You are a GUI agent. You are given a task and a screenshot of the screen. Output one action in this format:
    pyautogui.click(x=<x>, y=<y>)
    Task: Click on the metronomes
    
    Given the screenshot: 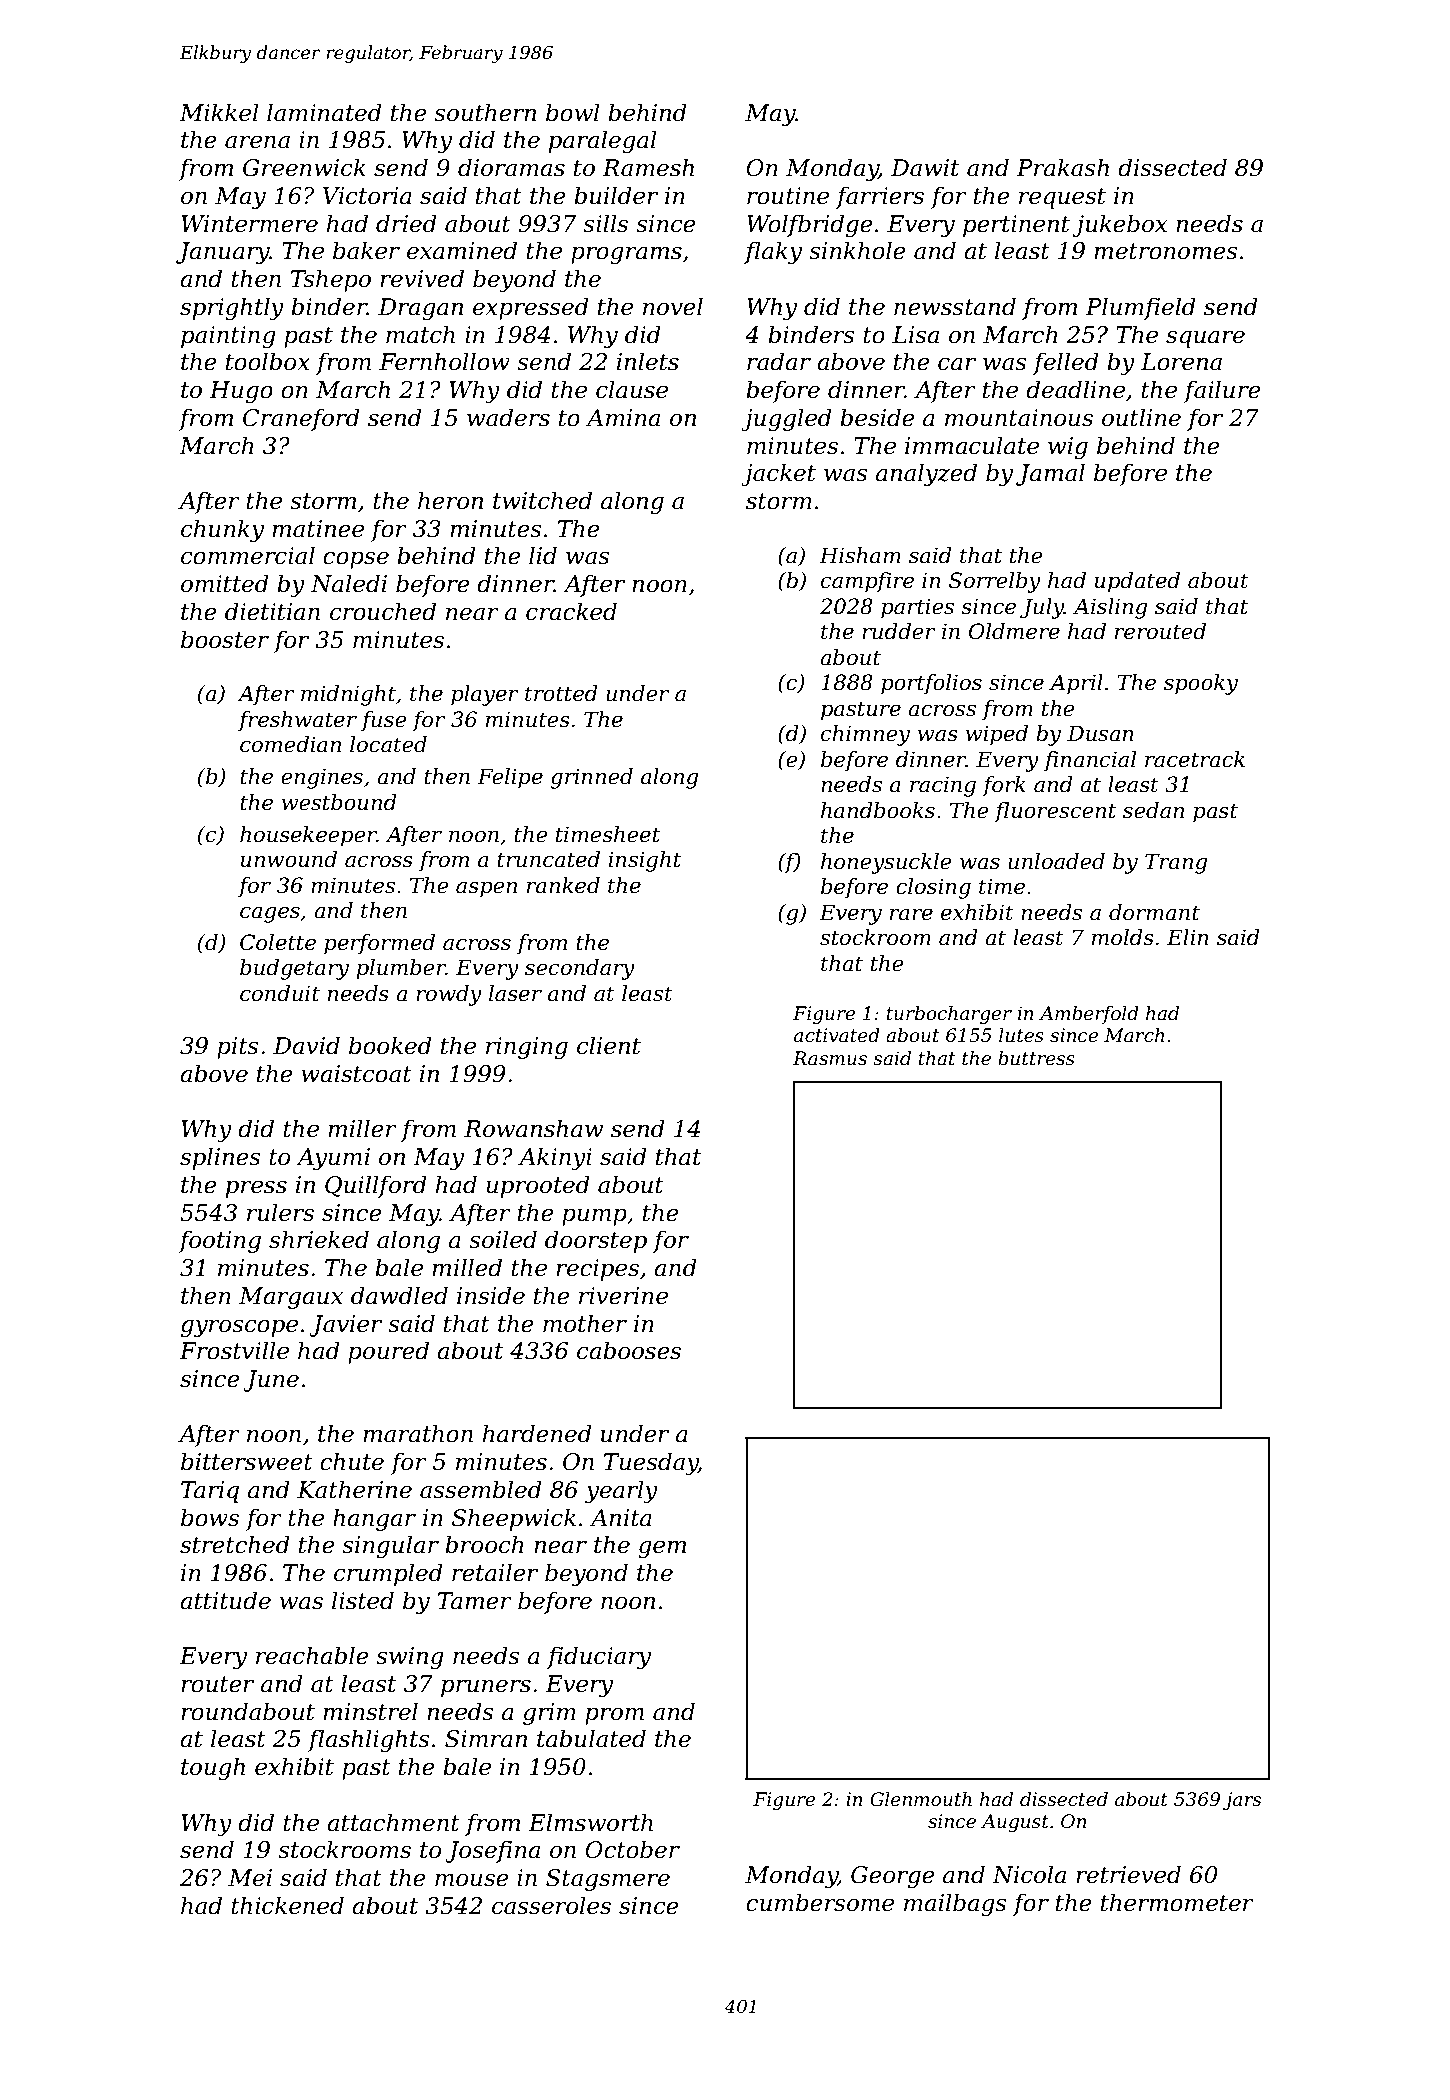 What is the action you would take?
    pyautogui.click(x=1166, y=251)
